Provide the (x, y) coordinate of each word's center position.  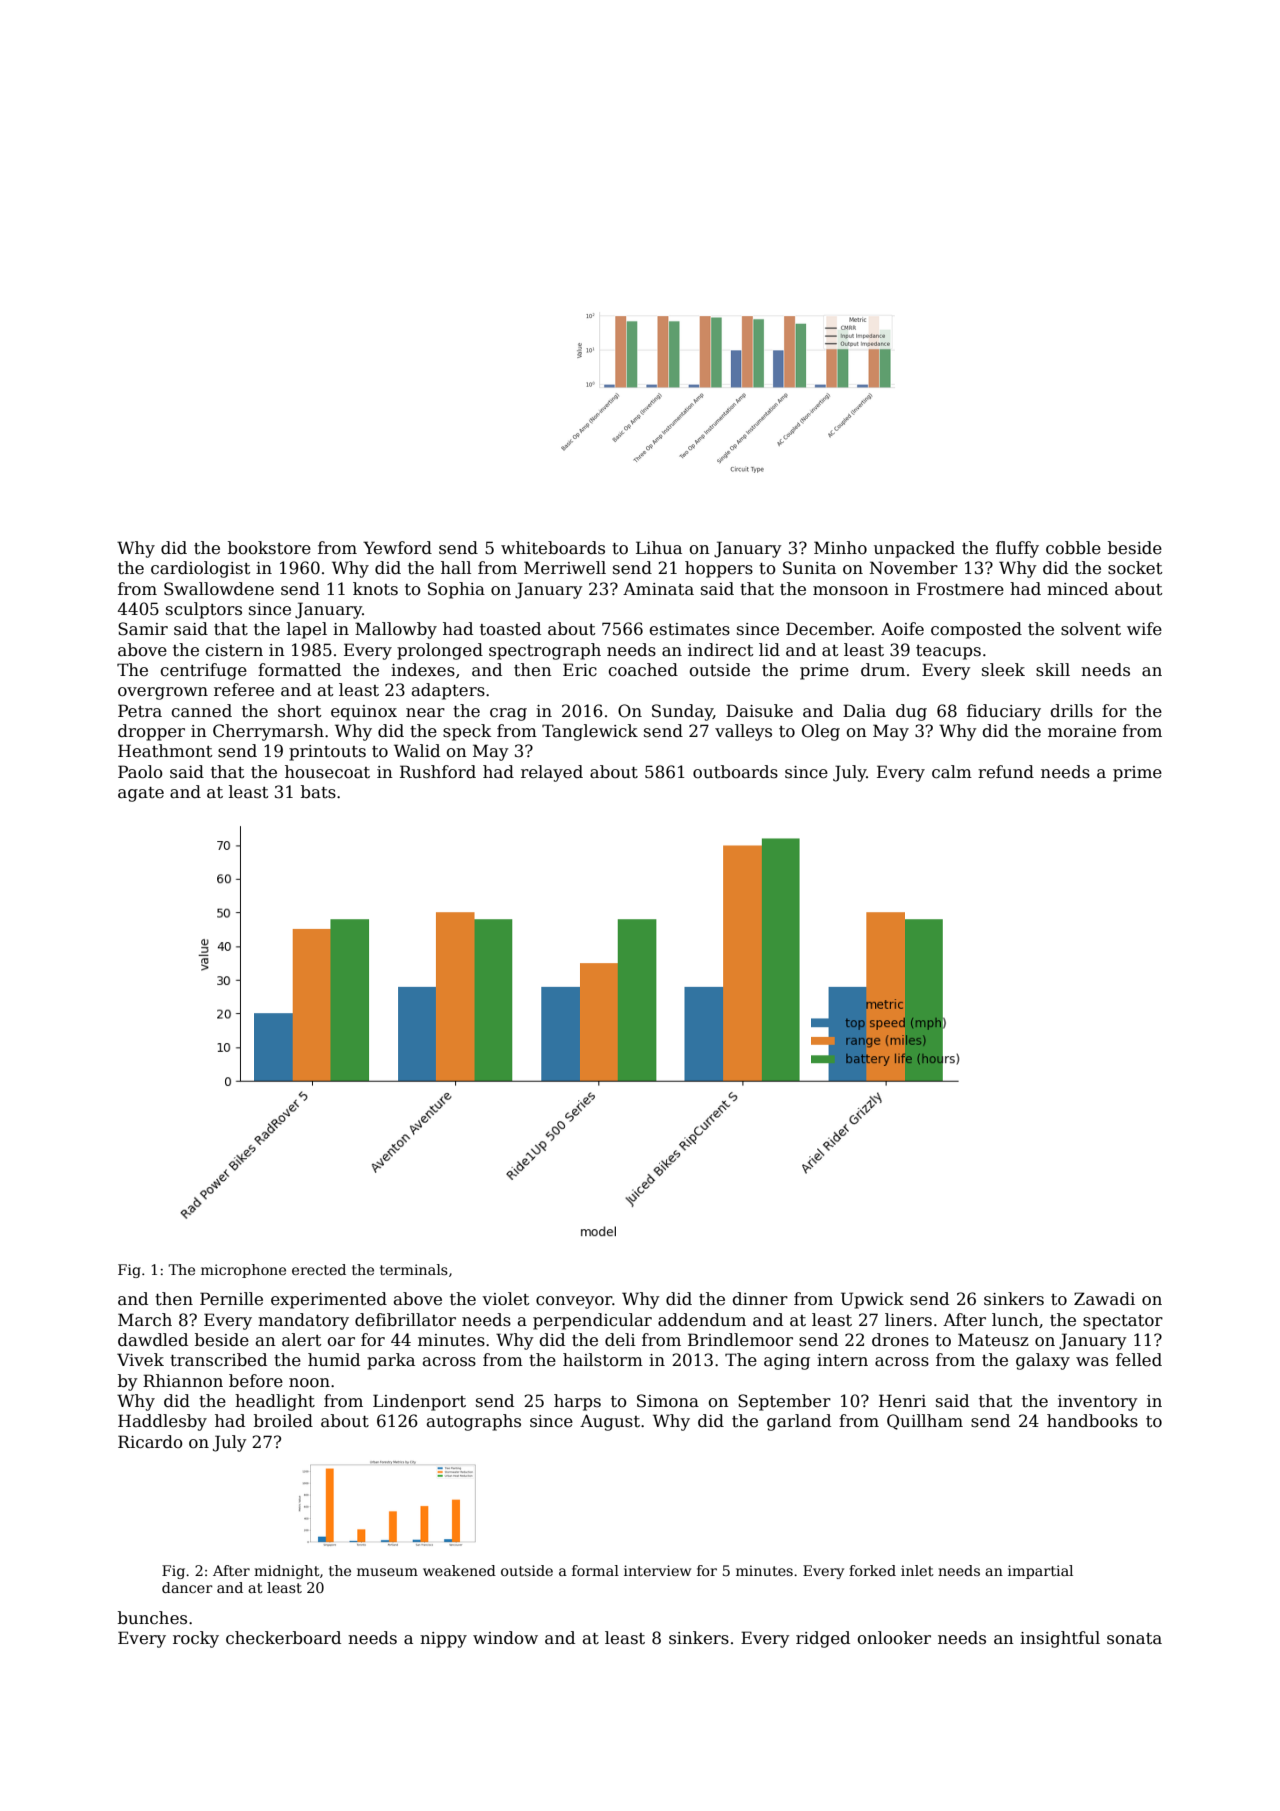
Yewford (397, 548)
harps (577, 1402)
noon (309, 1383)
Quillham (925, 1422)
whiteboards (553, 548)
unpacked (914, 549)
